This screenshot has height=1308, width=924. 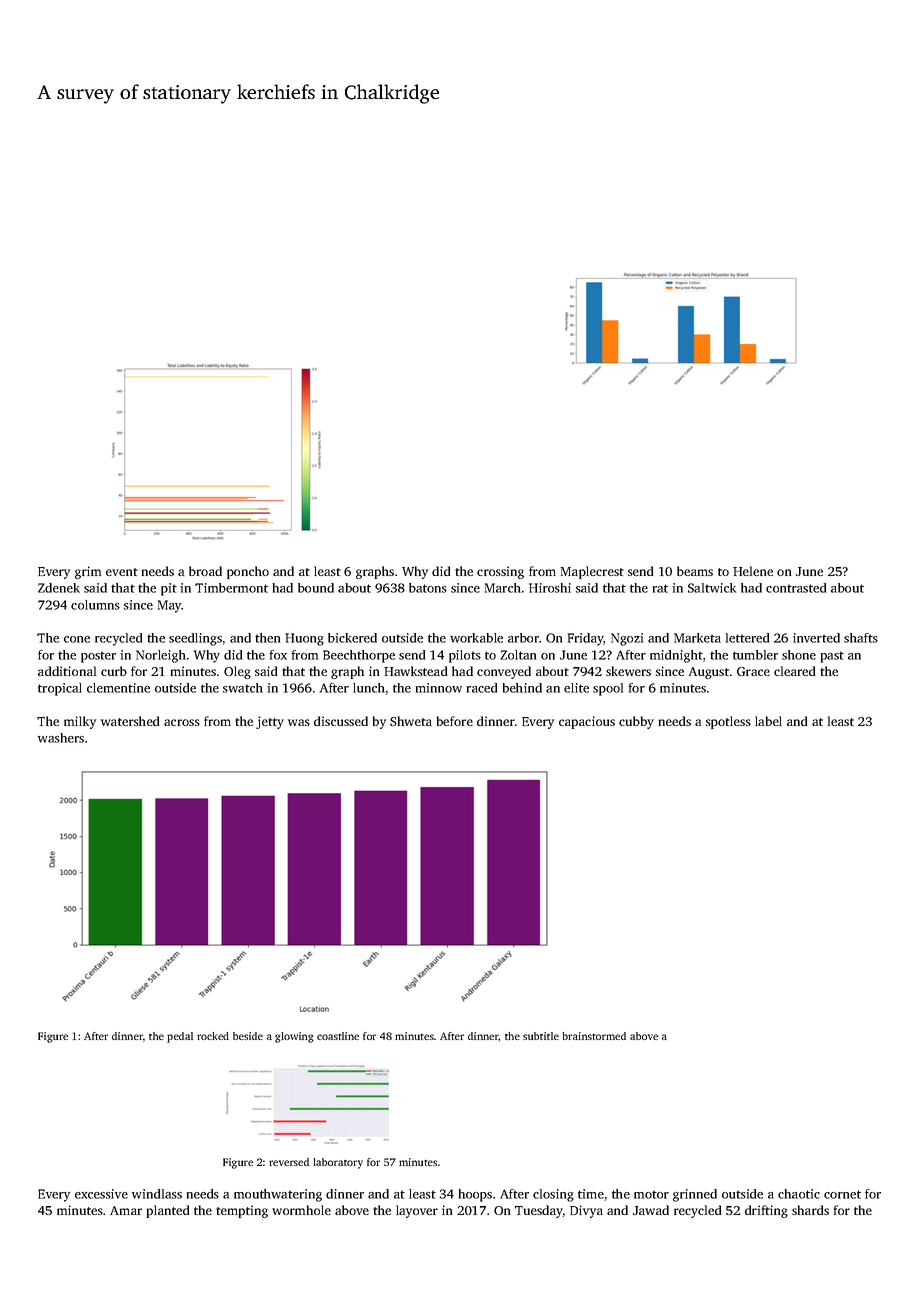 What do you see at coordinates (627, 639) in the screenshot?
I see `Ngozi` at bounding box center [627, 639].
